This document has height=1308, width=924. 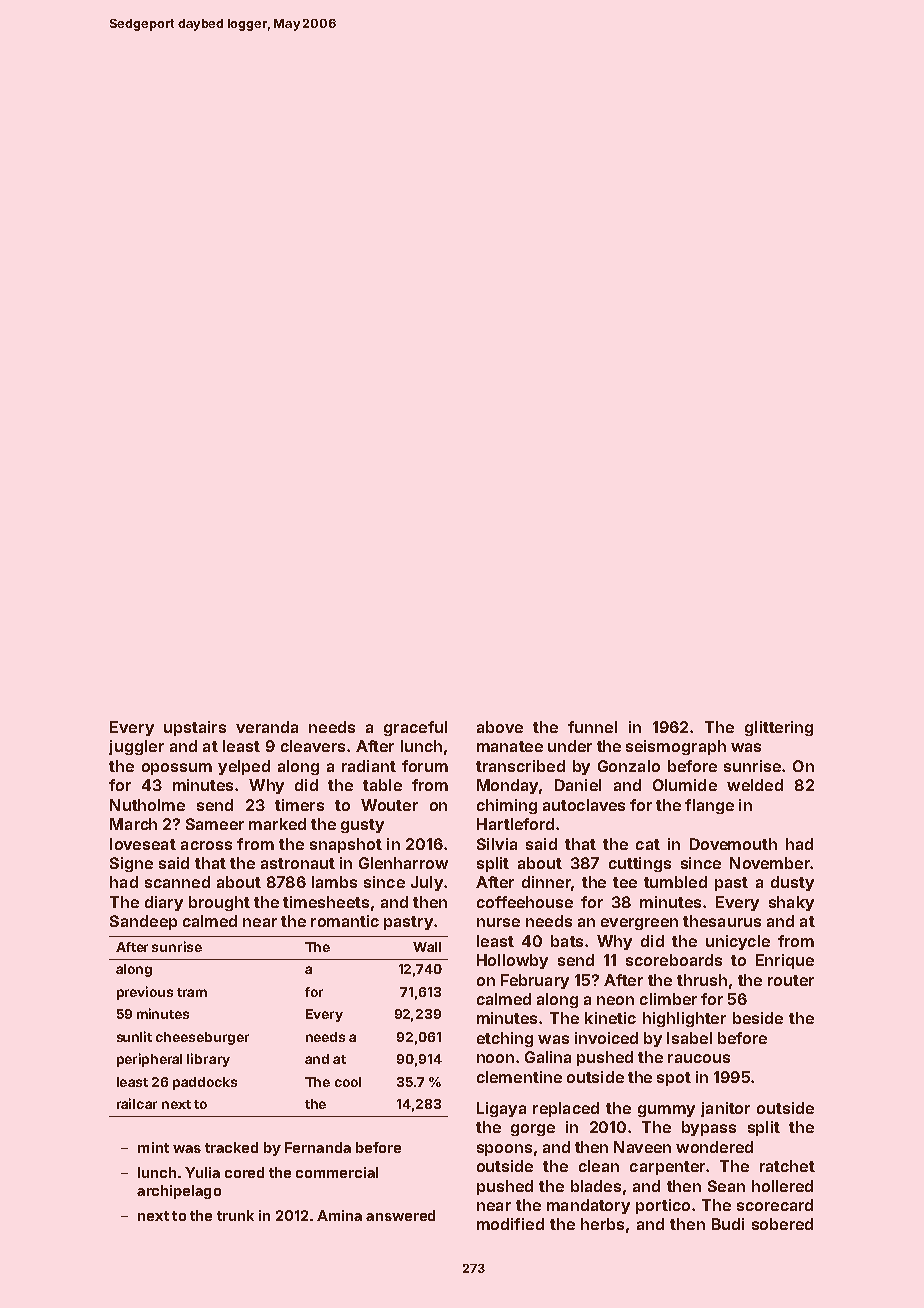 What do you see at coordinates (787, 1166) in the document?
I see `ratchet` at bounding box center [787, 1166].
